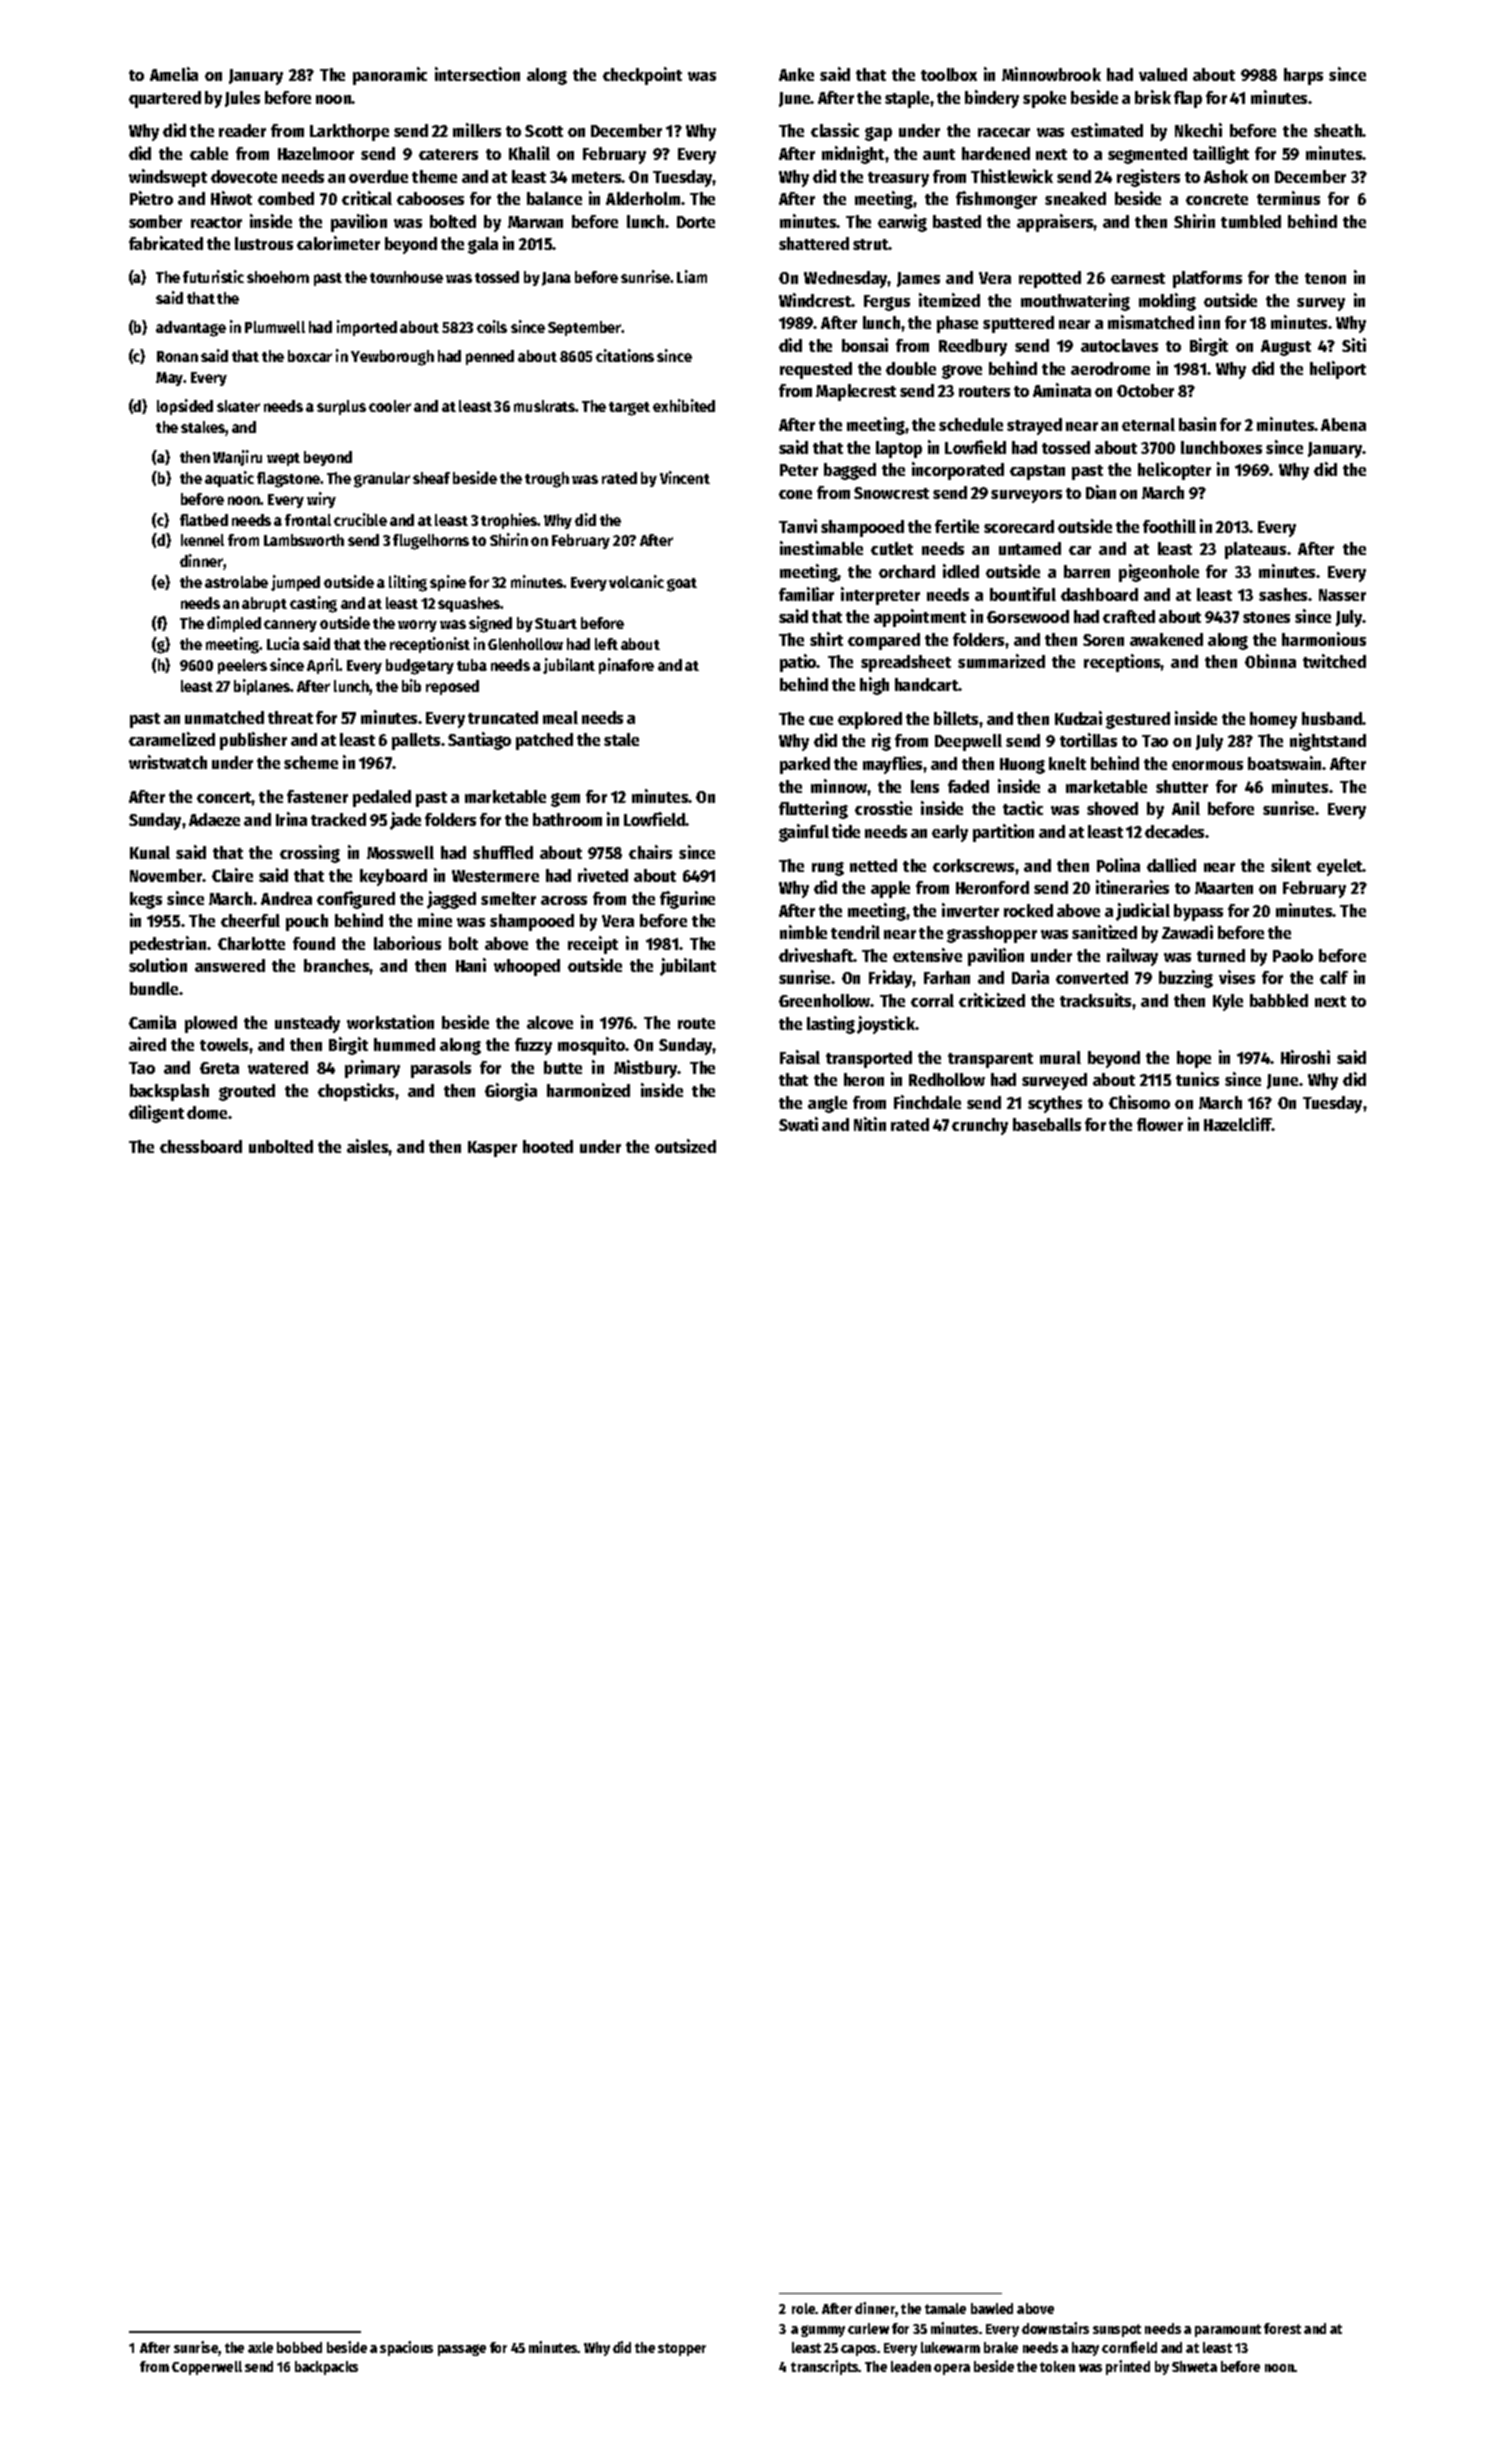  Describe the element at coordinates (490, 357) in the document. I see `penned` at that location.
